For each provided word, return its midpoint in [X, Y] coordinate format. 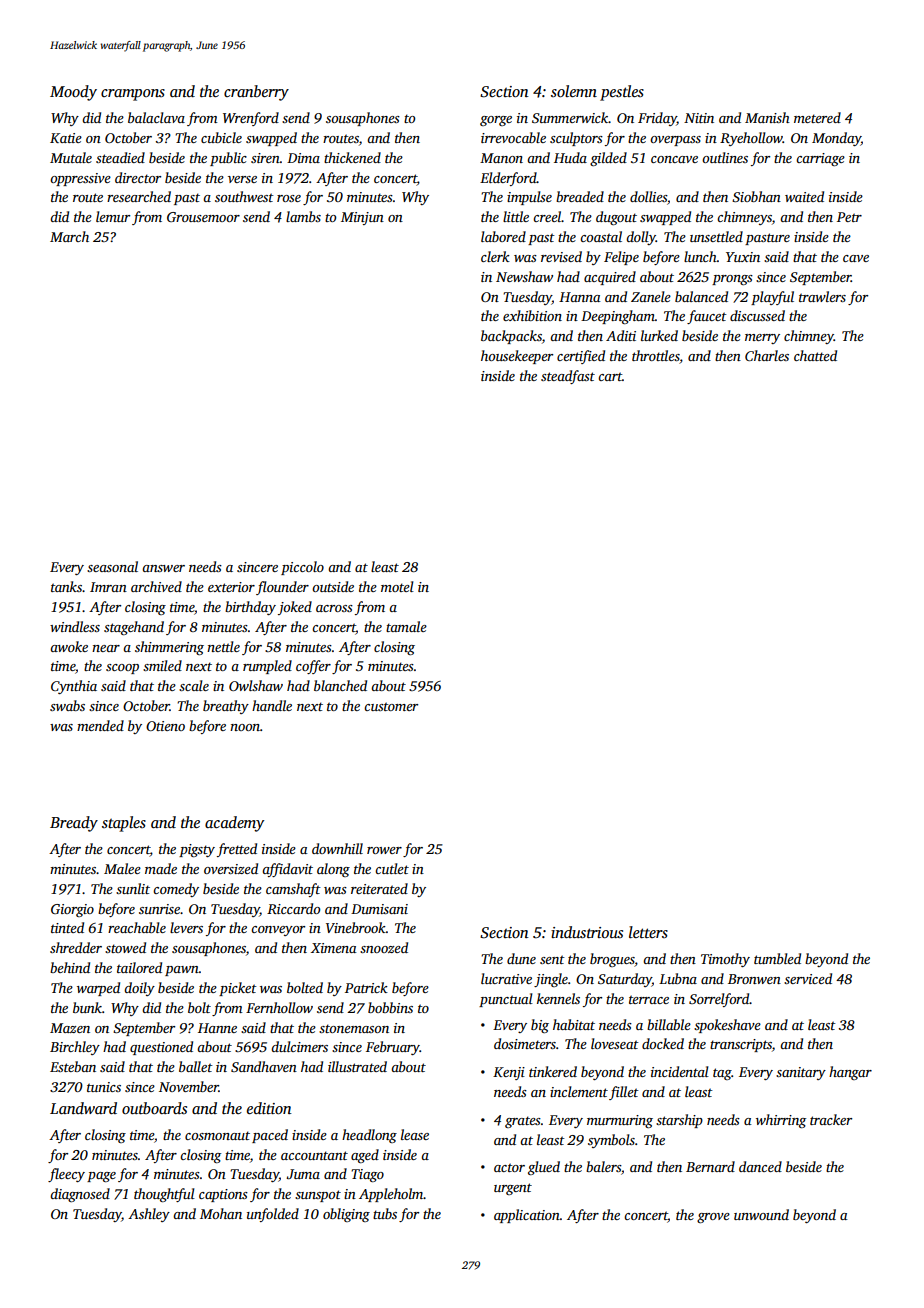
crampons [133, 95]
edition [269, 1108]
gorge [496, 121]
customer [391, 706]
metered [817, 117]
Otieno [165, 726]
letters [648, 932]
